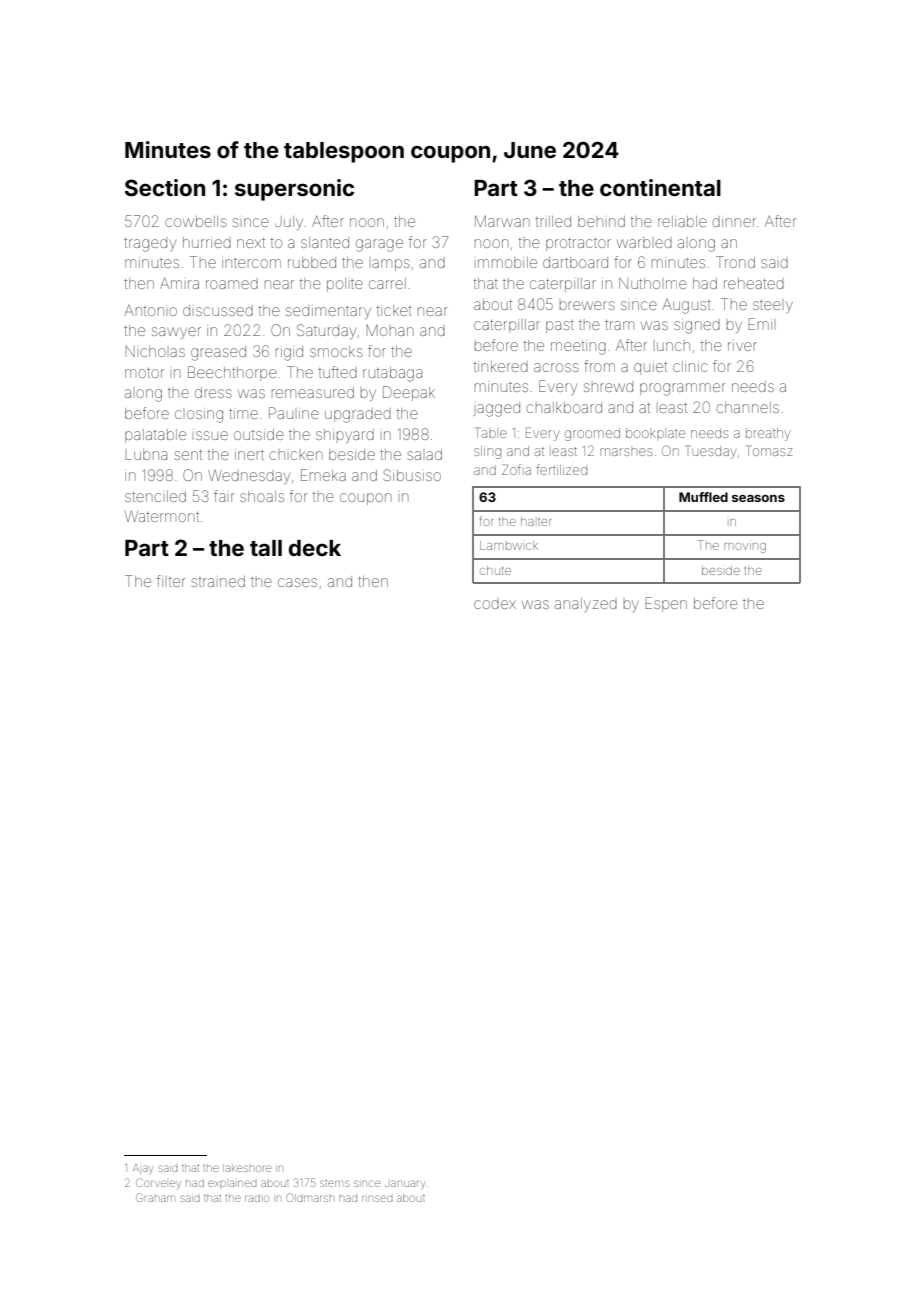 The image size is (924, 1314). Describe the element at coordinates (409, 393) in the screenshot. I see `Deepak` at that location.
